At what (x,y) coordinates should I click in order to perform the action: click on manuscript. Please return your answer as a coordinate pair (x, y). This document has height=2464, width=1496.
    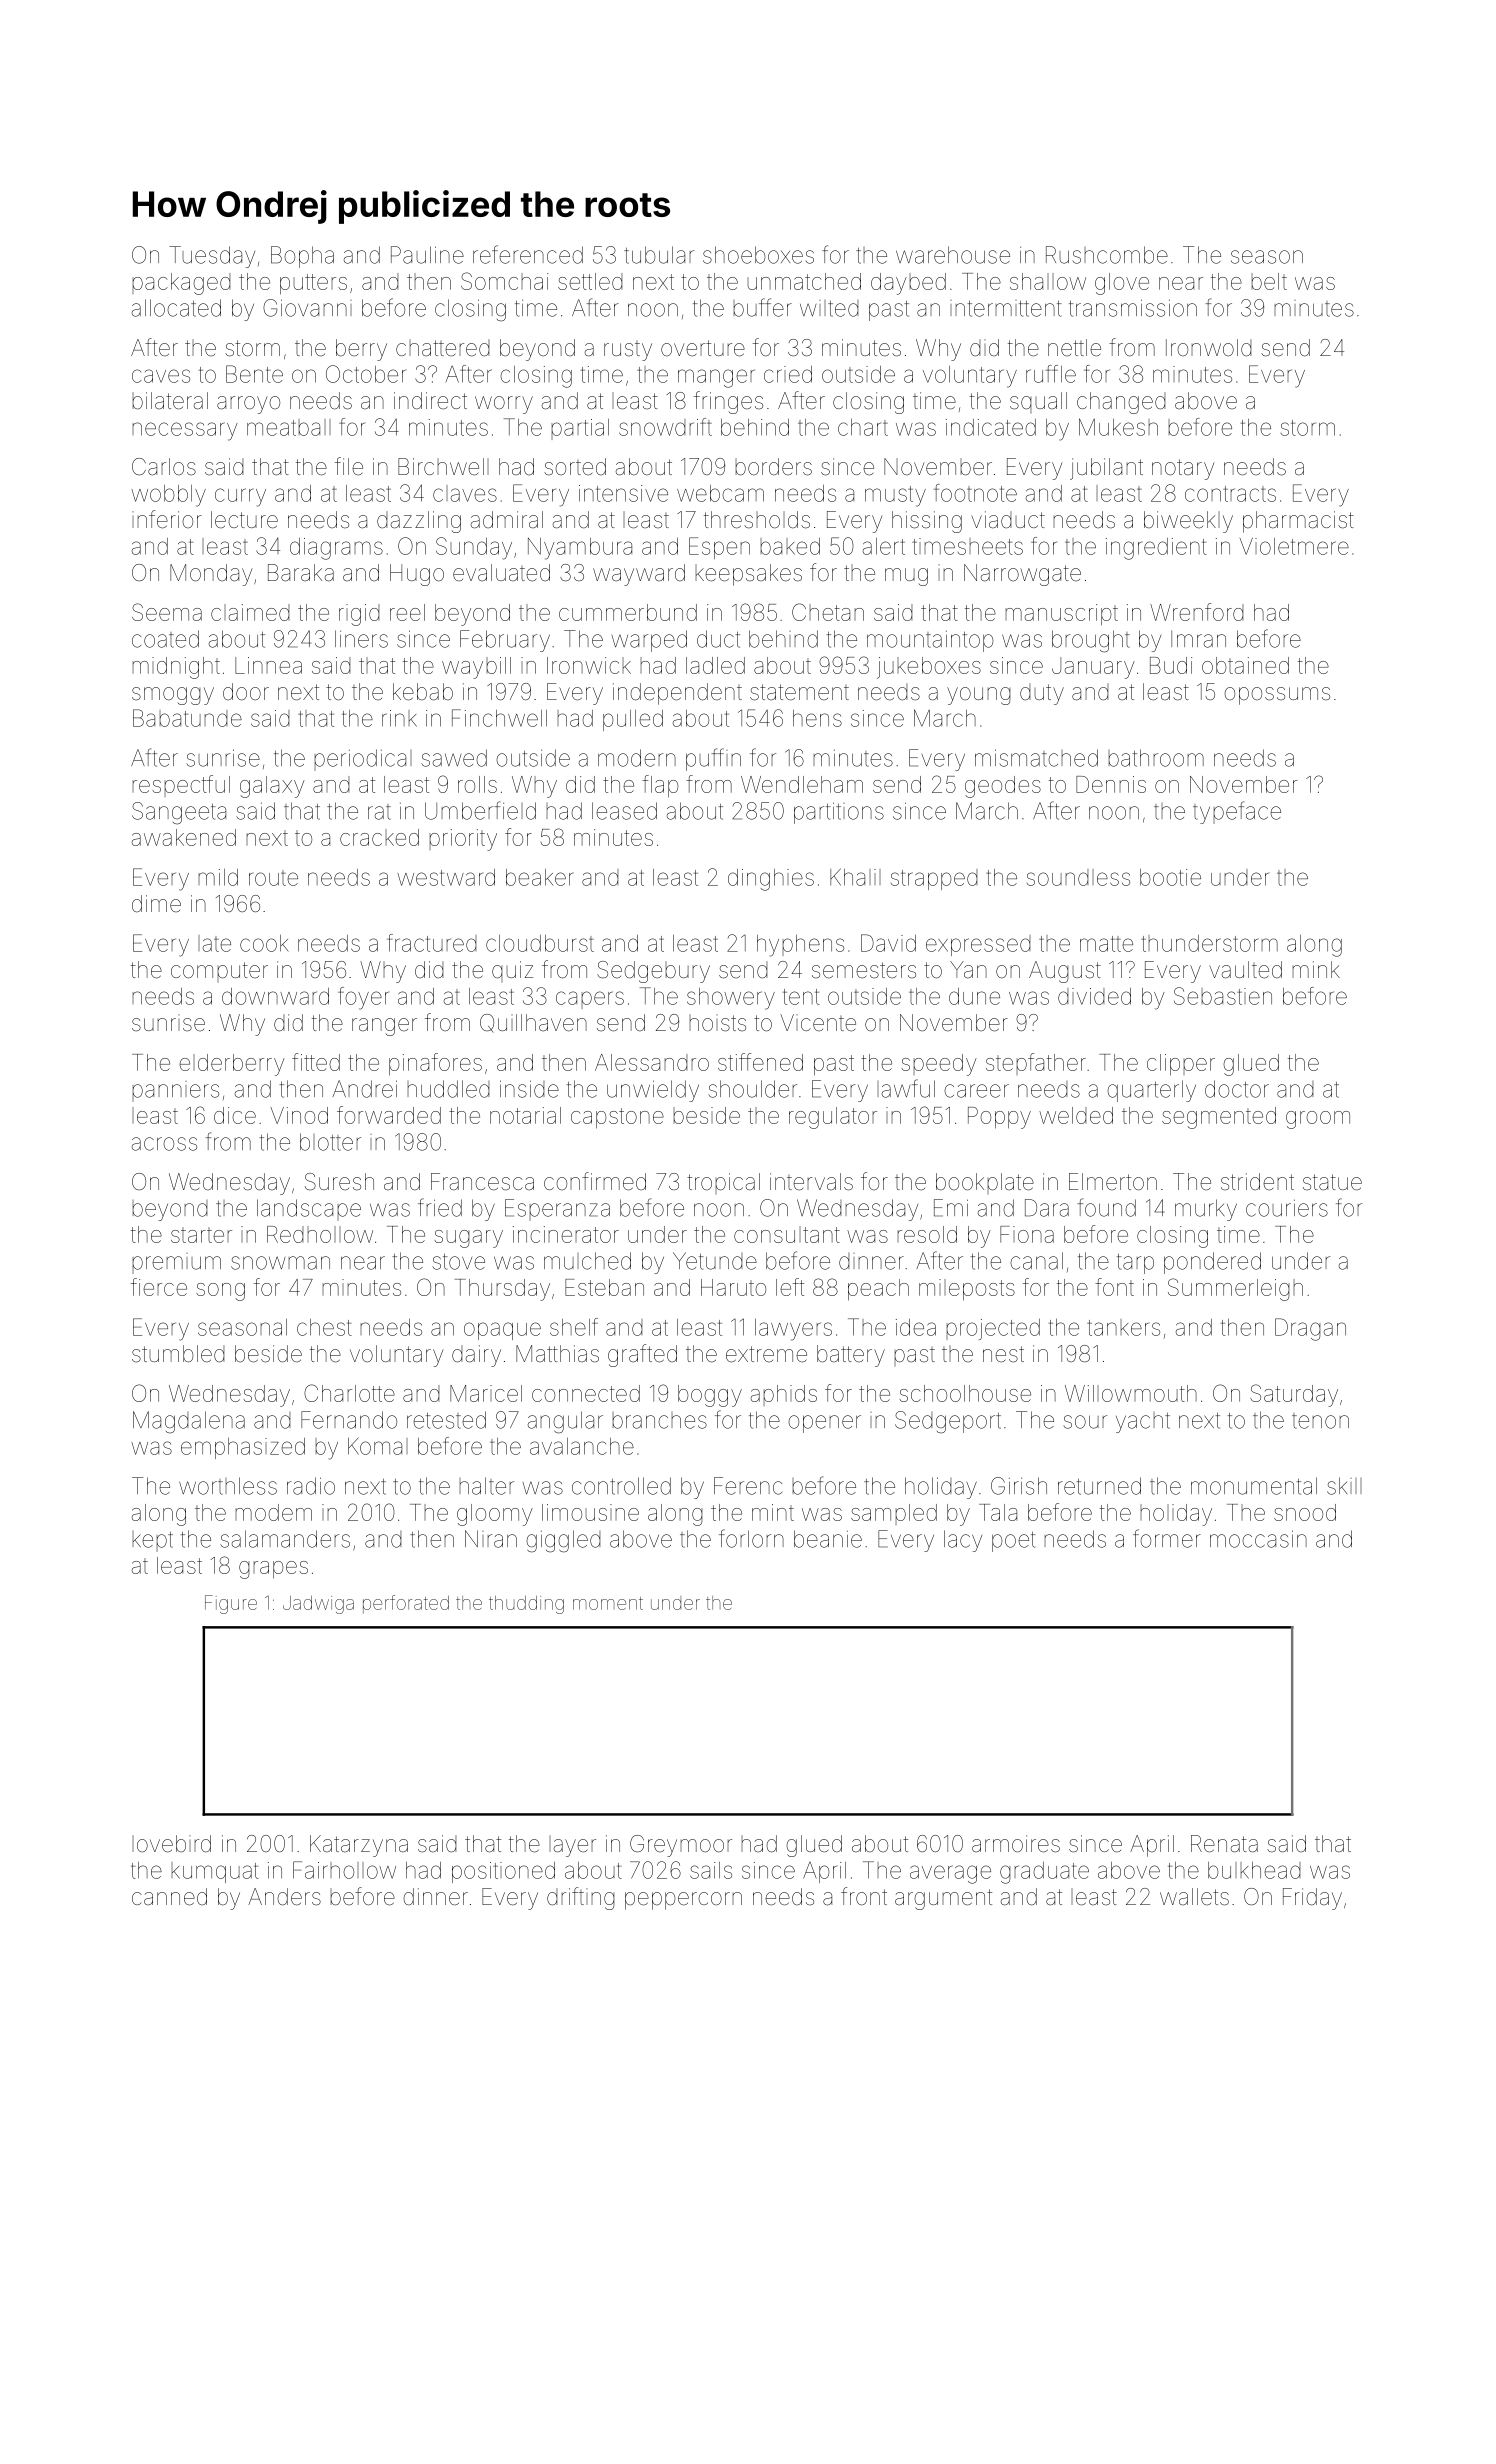
    Looking at the image, I should click on (1061, 614).
